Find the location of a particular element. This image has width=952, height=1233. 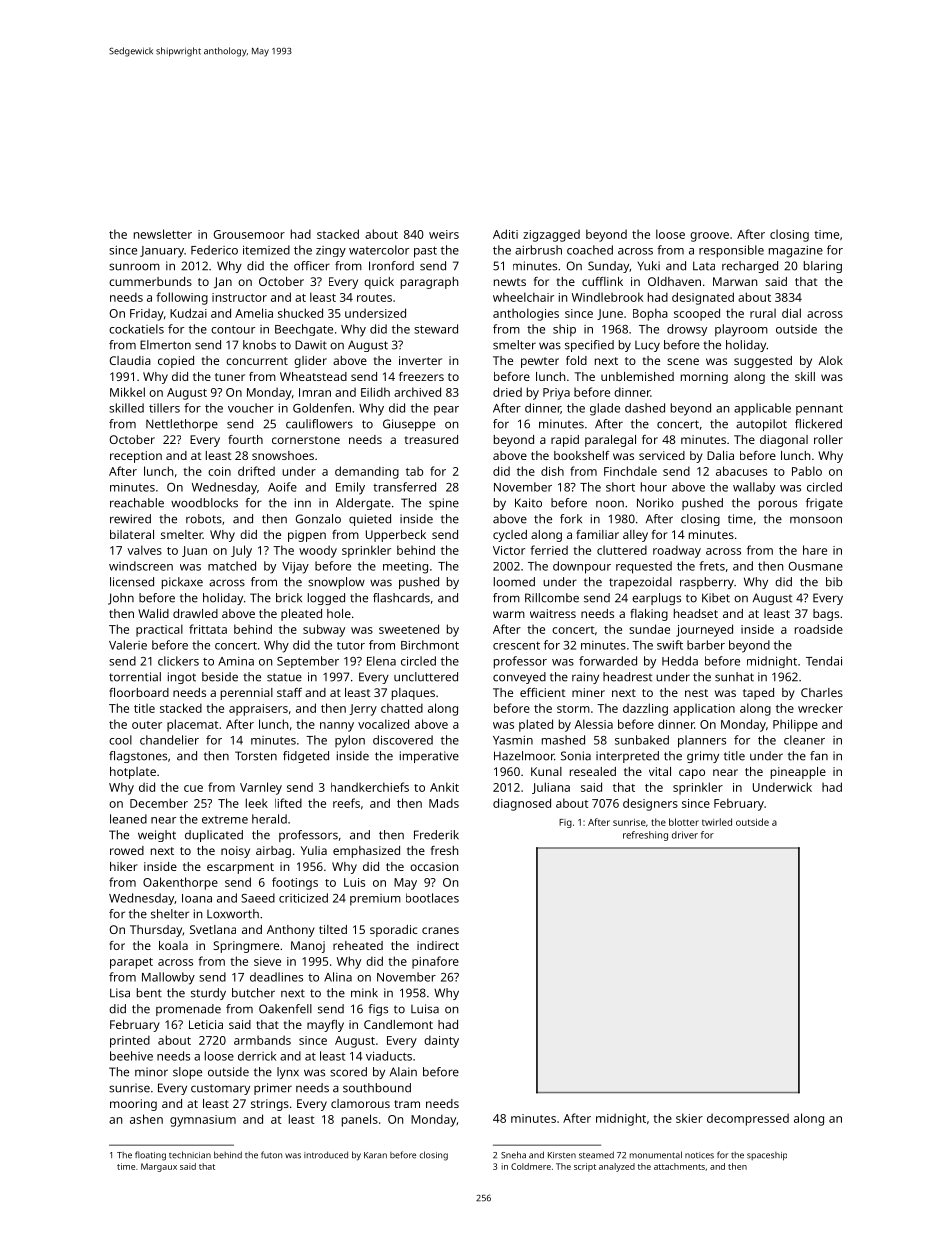

cue is located at coordinates (193, 788).
